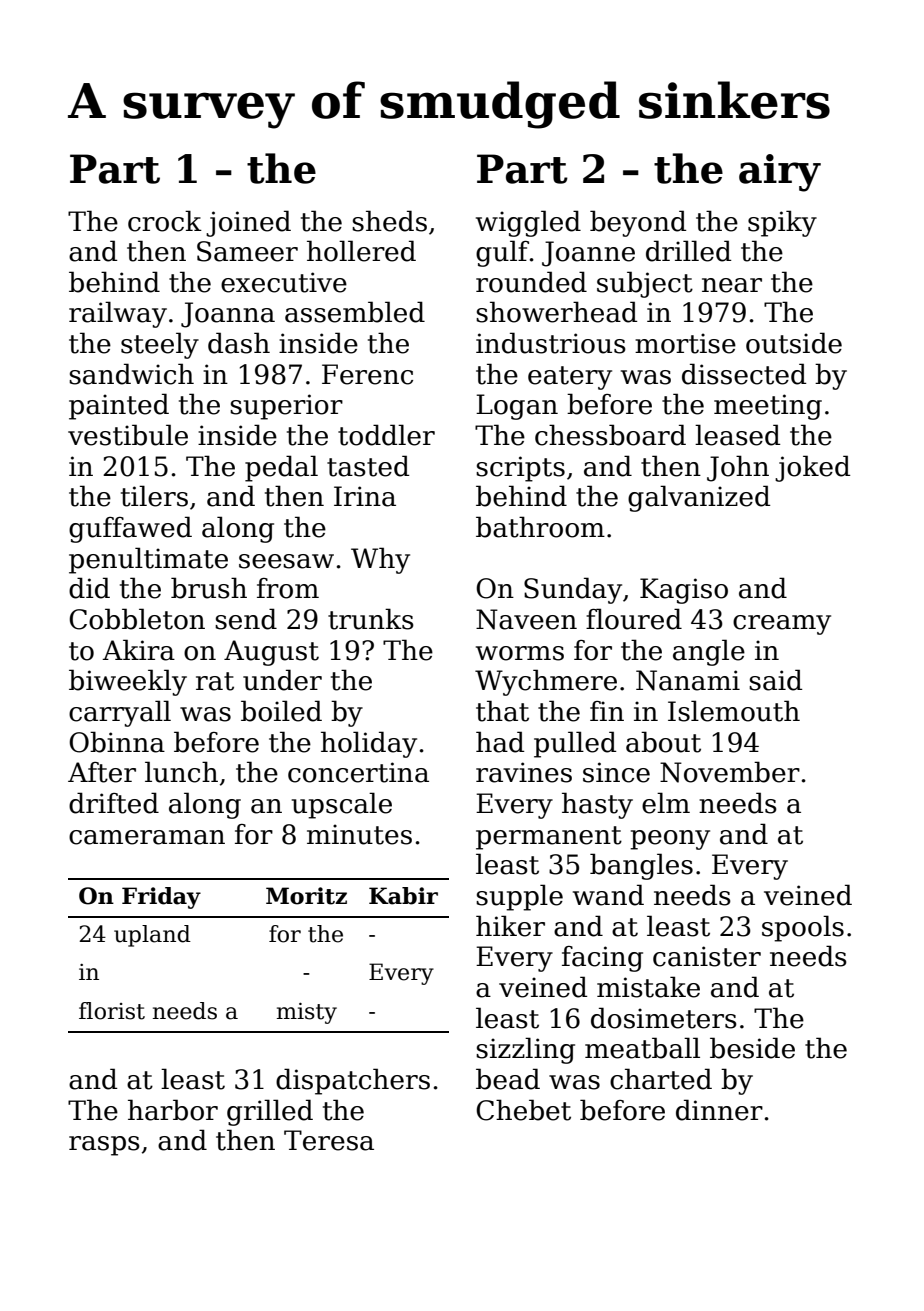 The image size is (924, 1311). Describe the element at coordinates (361, 251) in the document. I see `hollered` at that location.
